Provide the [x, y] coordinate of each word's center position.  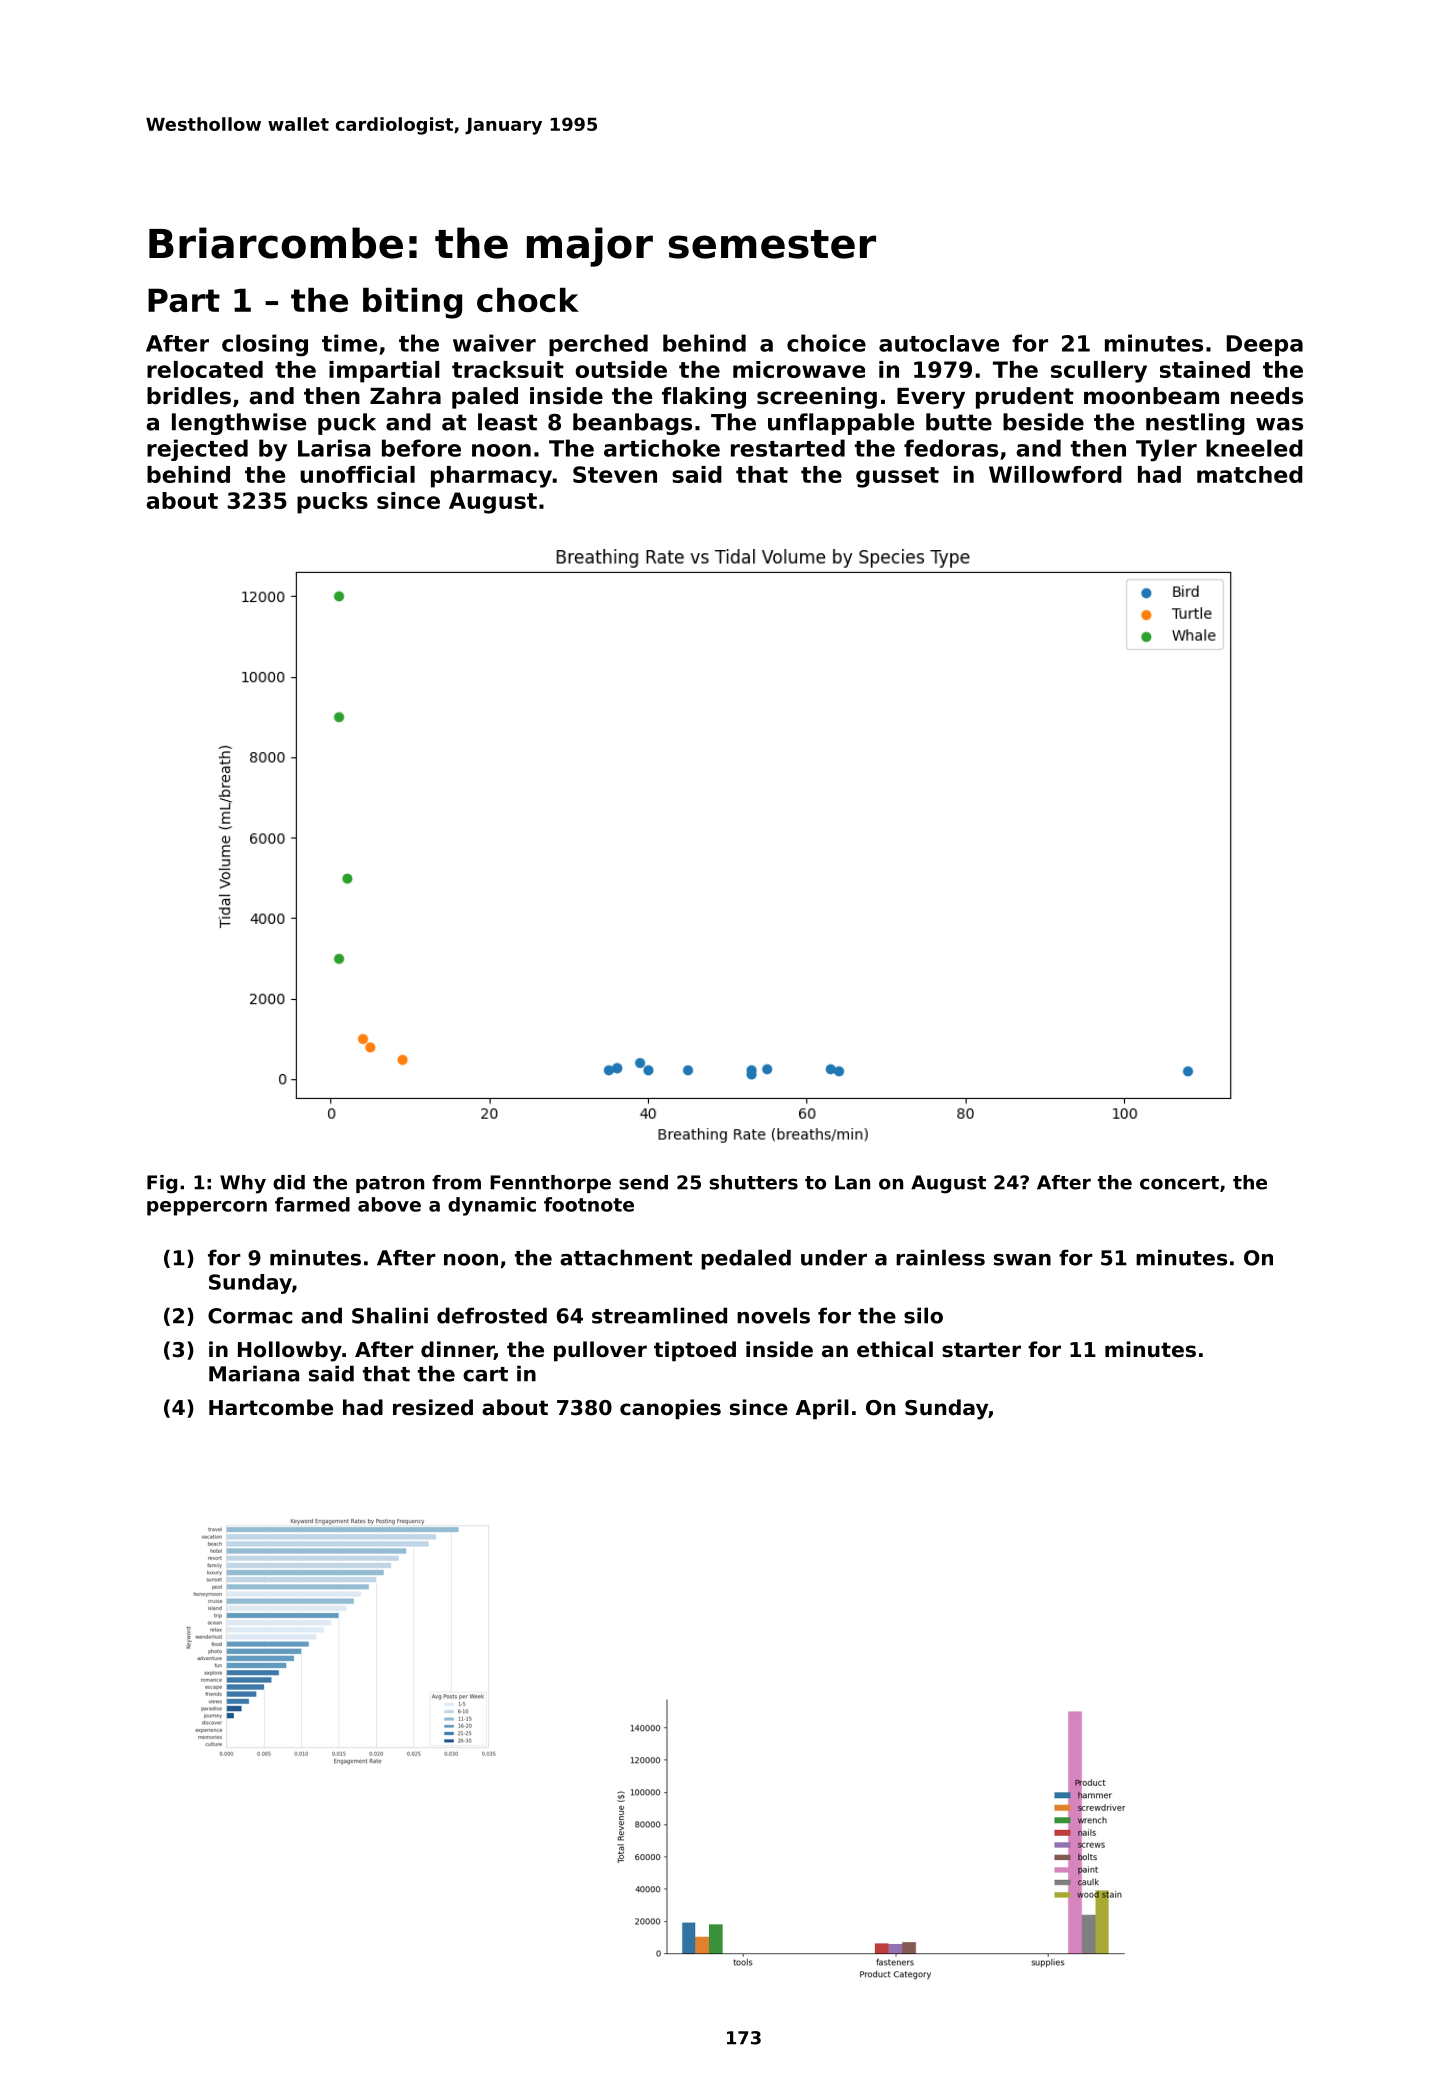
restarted [788, 448]
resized [433, 1407]
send [643, 1182]
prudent [1025, 398]
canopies [670, 1409]
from [456, 1182]
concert [1179, 1183]
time [349, 343]
